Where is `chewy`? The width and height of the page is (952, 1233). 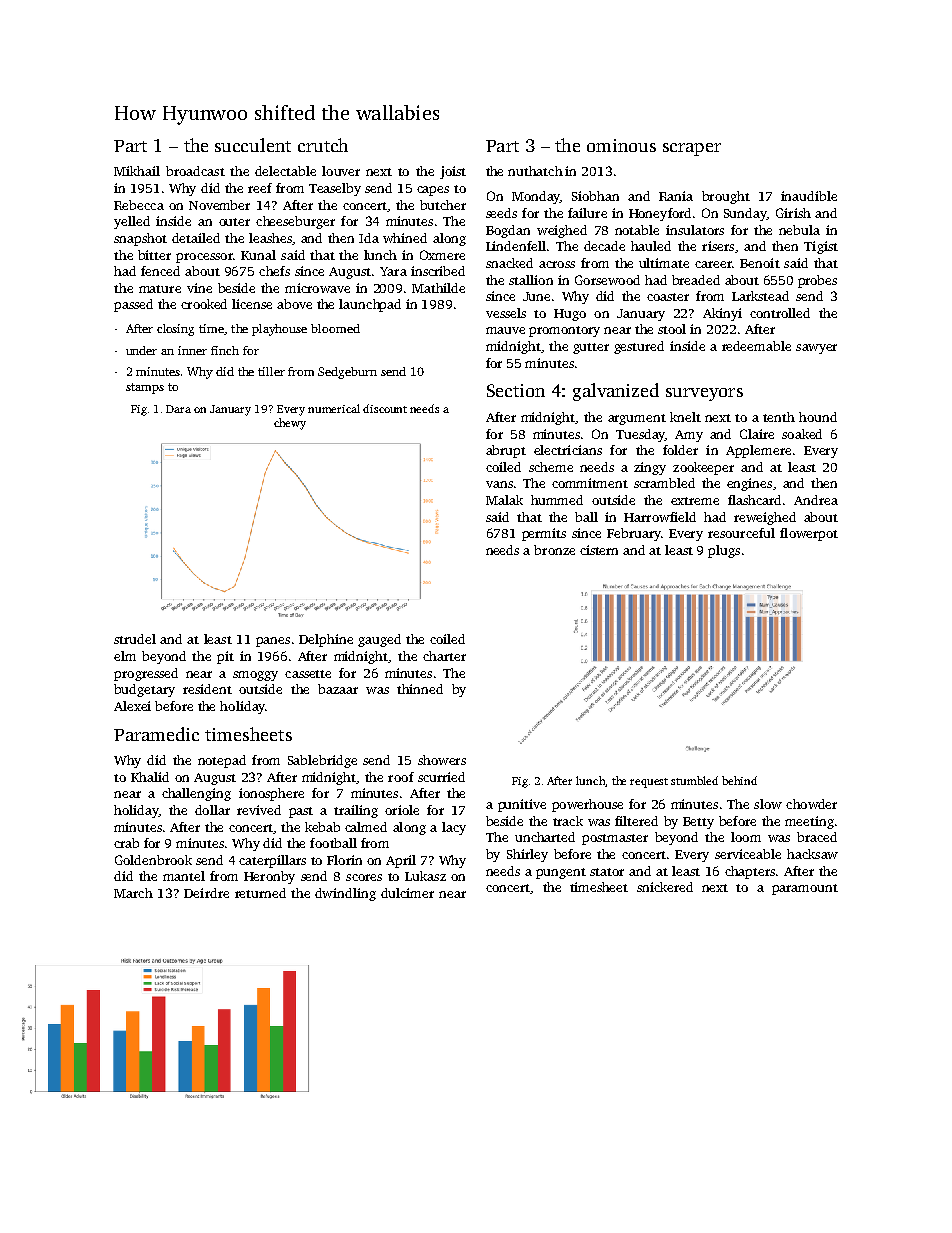 chewy is located at coordinates (290, 424).
